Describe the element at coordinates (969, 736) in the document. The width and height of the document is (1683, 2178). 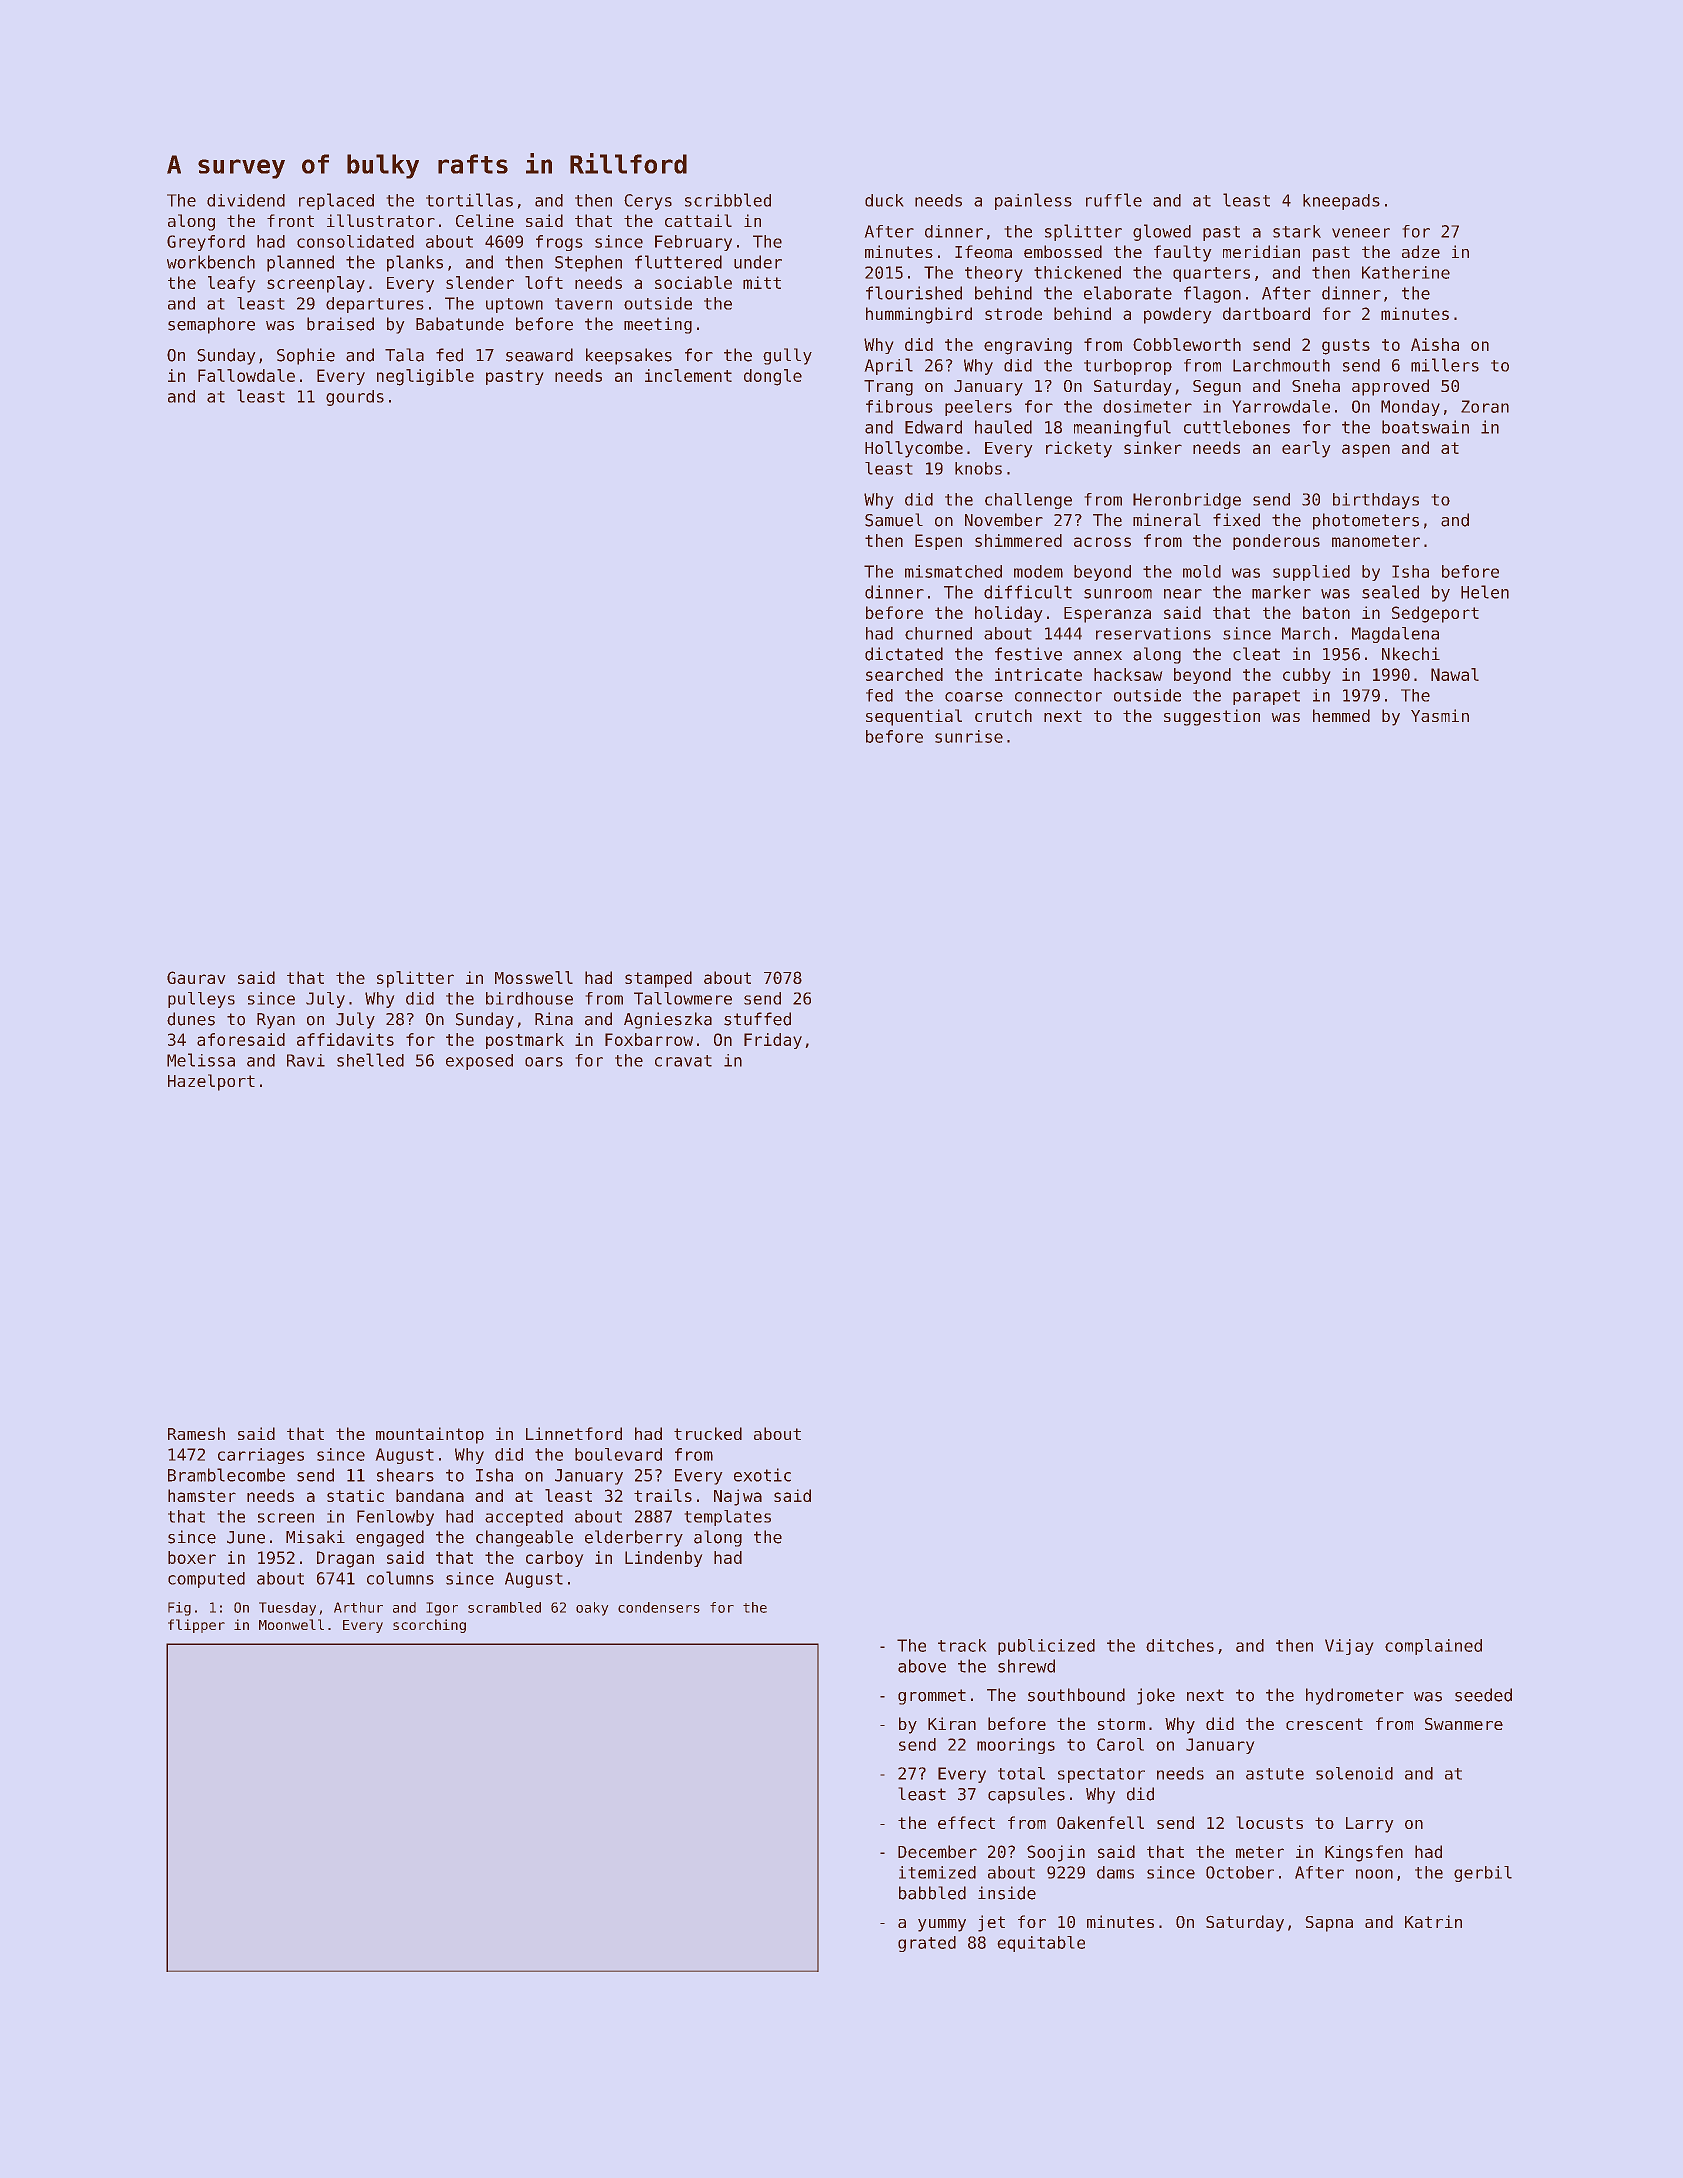
I see `sunrise` at that location.
